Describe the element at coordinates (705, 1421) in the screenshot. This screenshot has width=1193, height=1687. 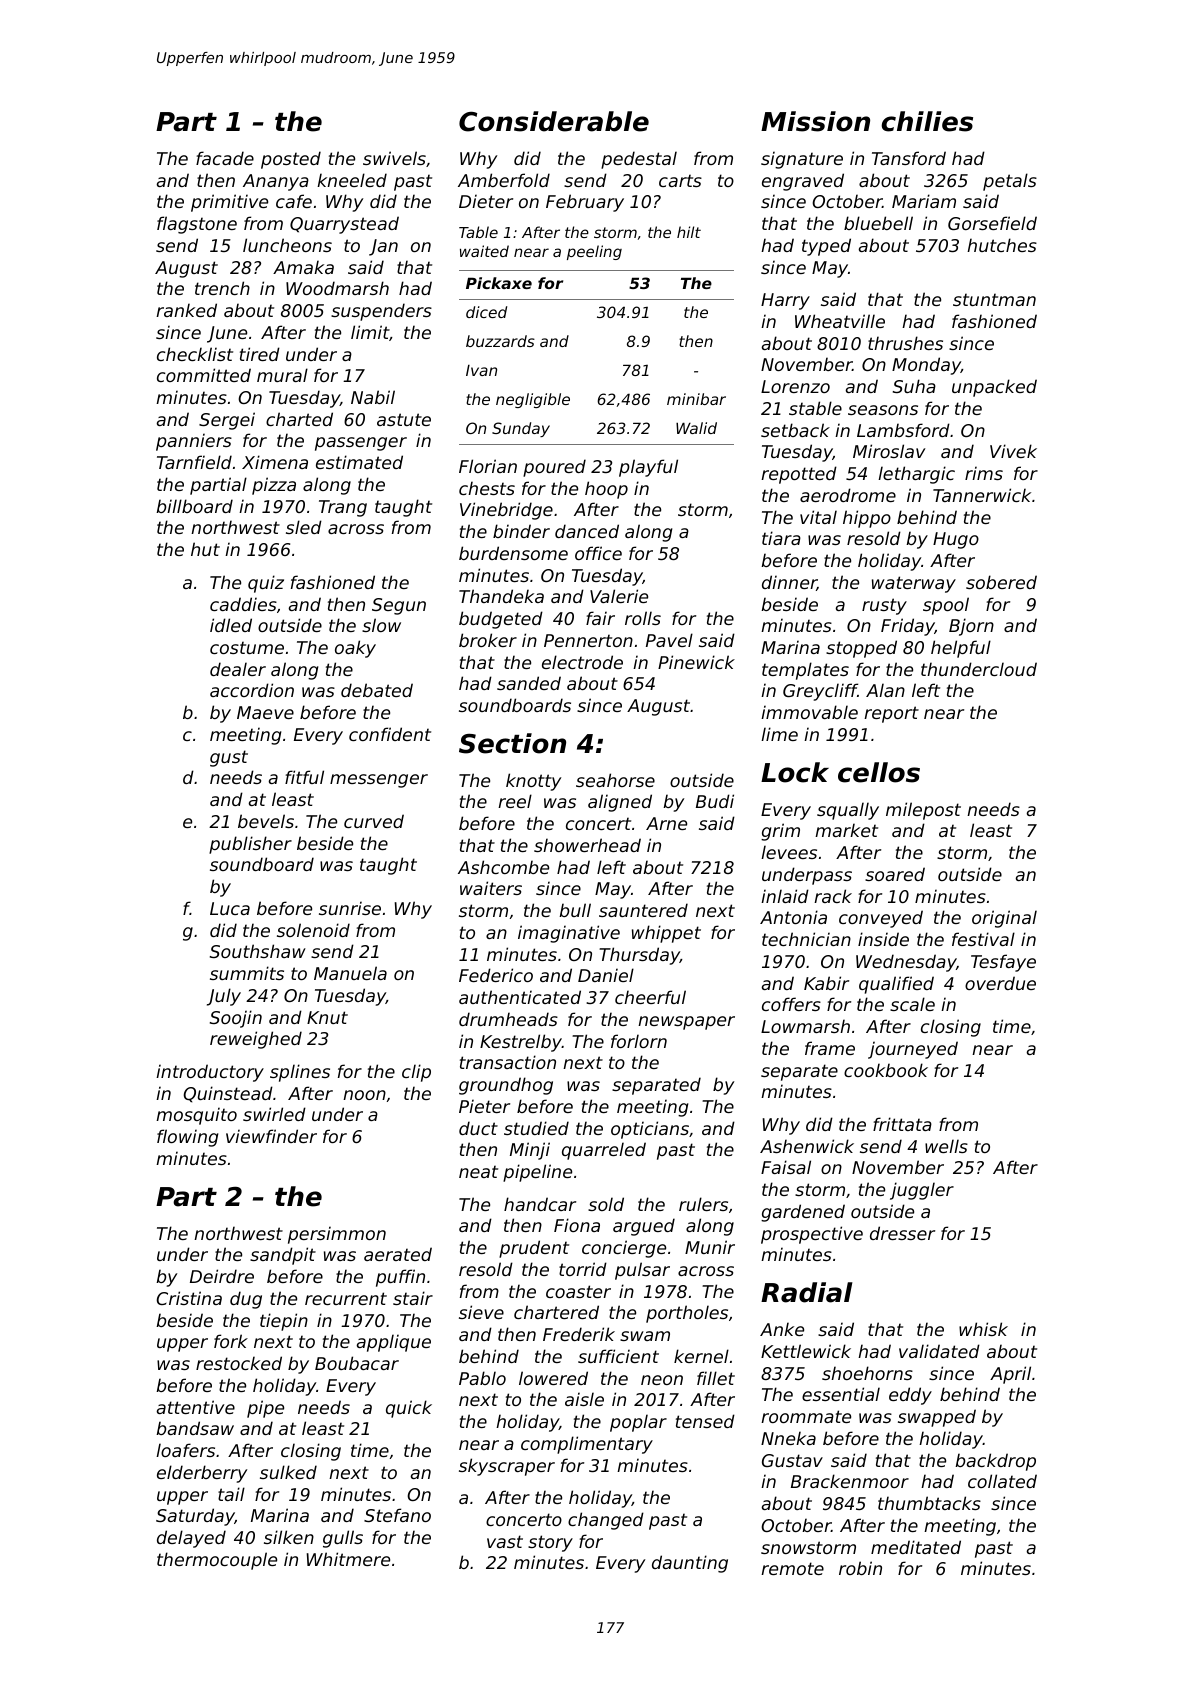
I see `tensed` at that location.
